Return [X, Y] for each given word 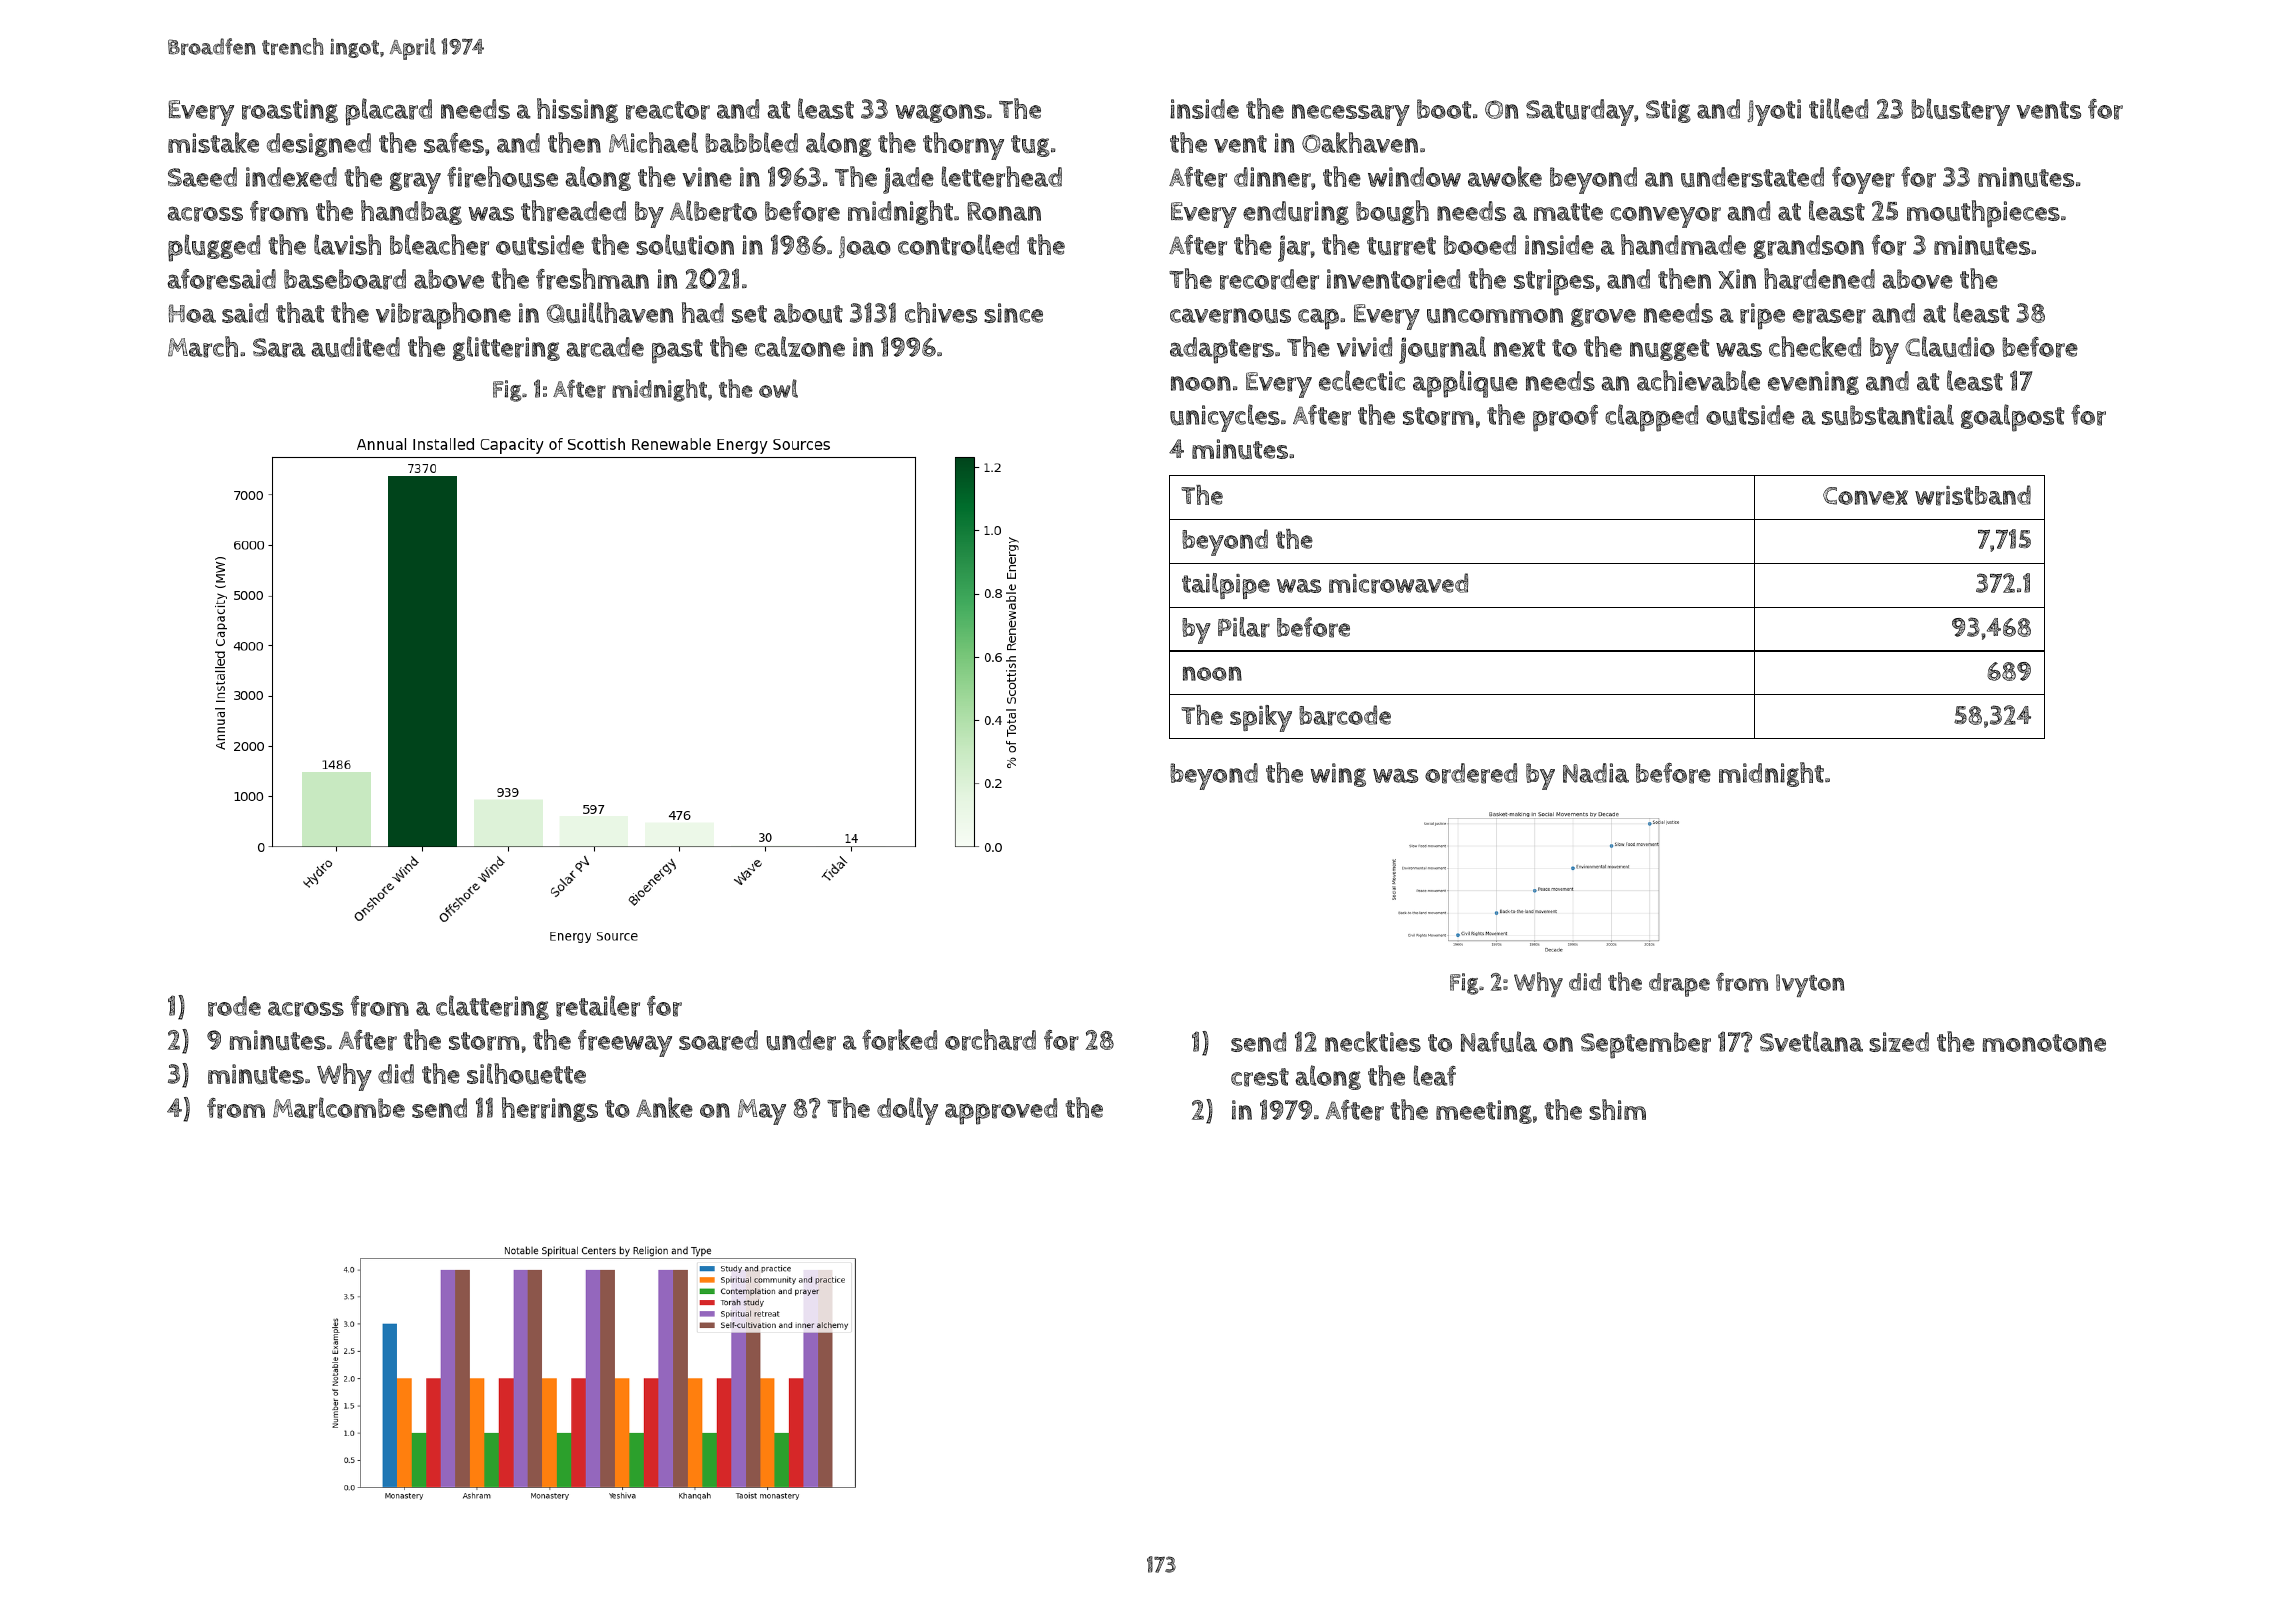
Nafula [1499, 1041]
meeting [1484, 1112]
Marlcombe [339, 1108]
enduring [1296, 213]
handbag [411, 212]
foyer [1863, 180]
